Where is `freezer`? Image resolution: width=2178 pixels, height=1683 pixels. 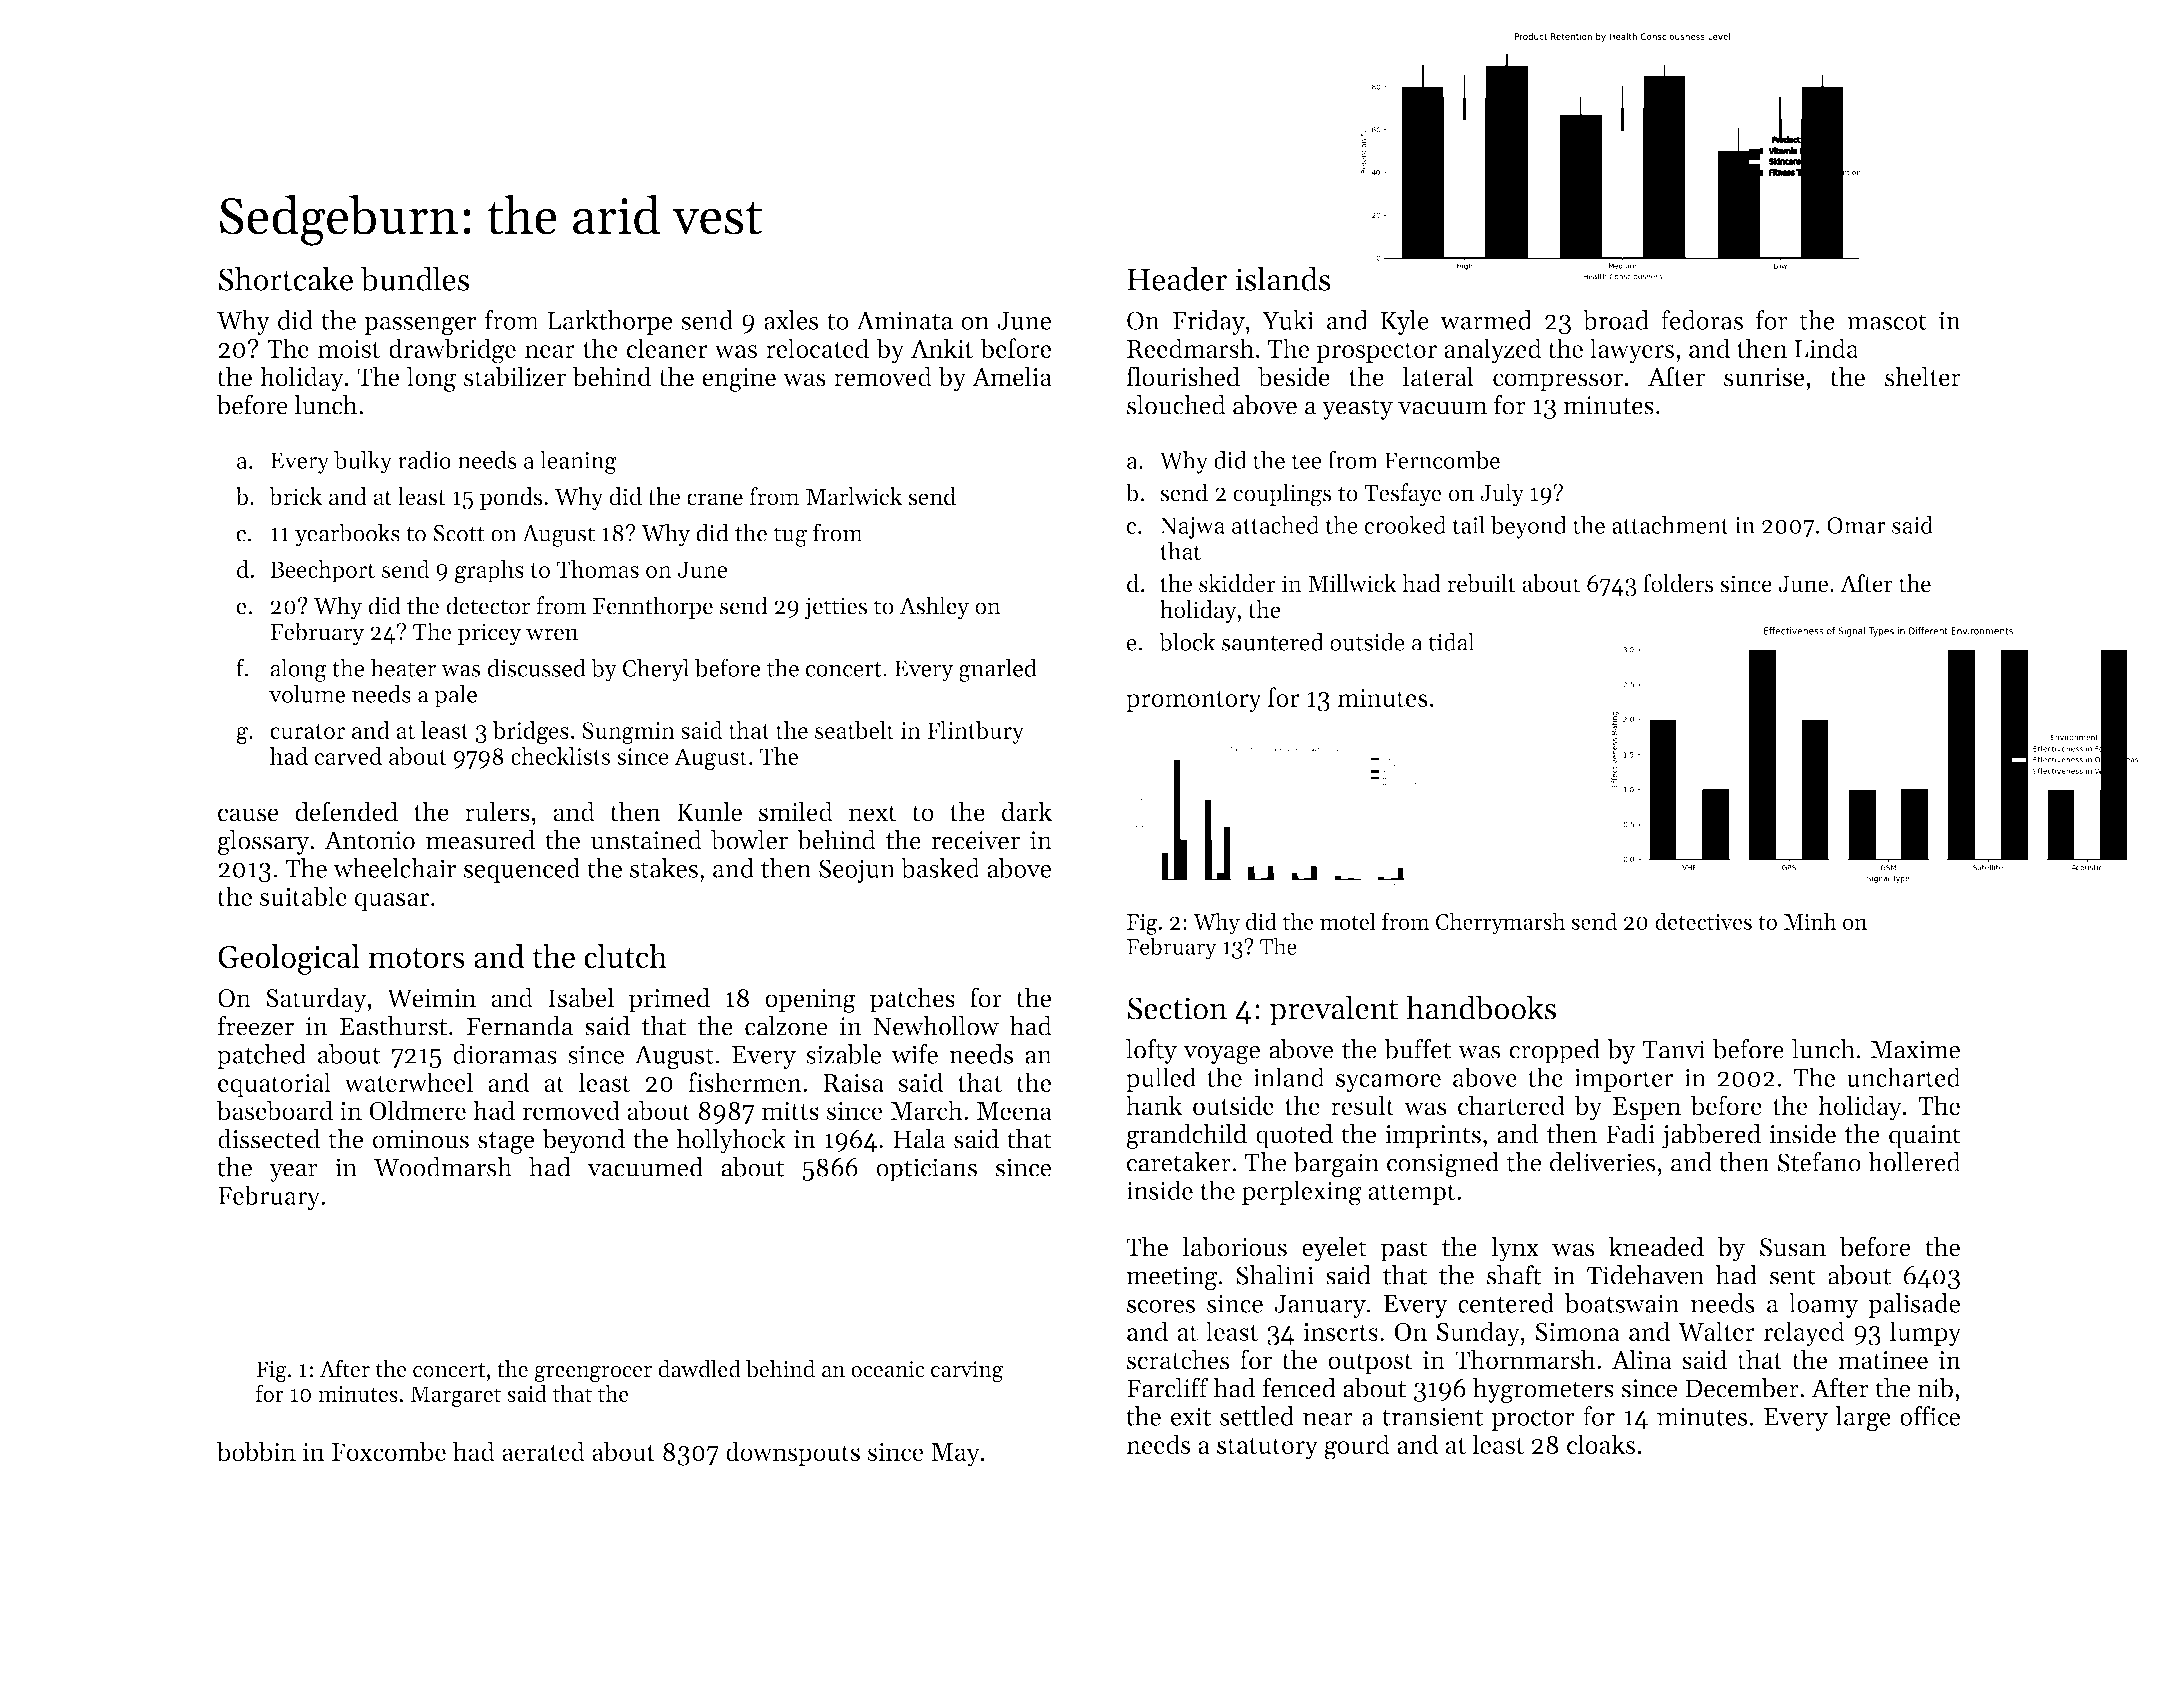 freezer is located at coordinates (256, 1025).
